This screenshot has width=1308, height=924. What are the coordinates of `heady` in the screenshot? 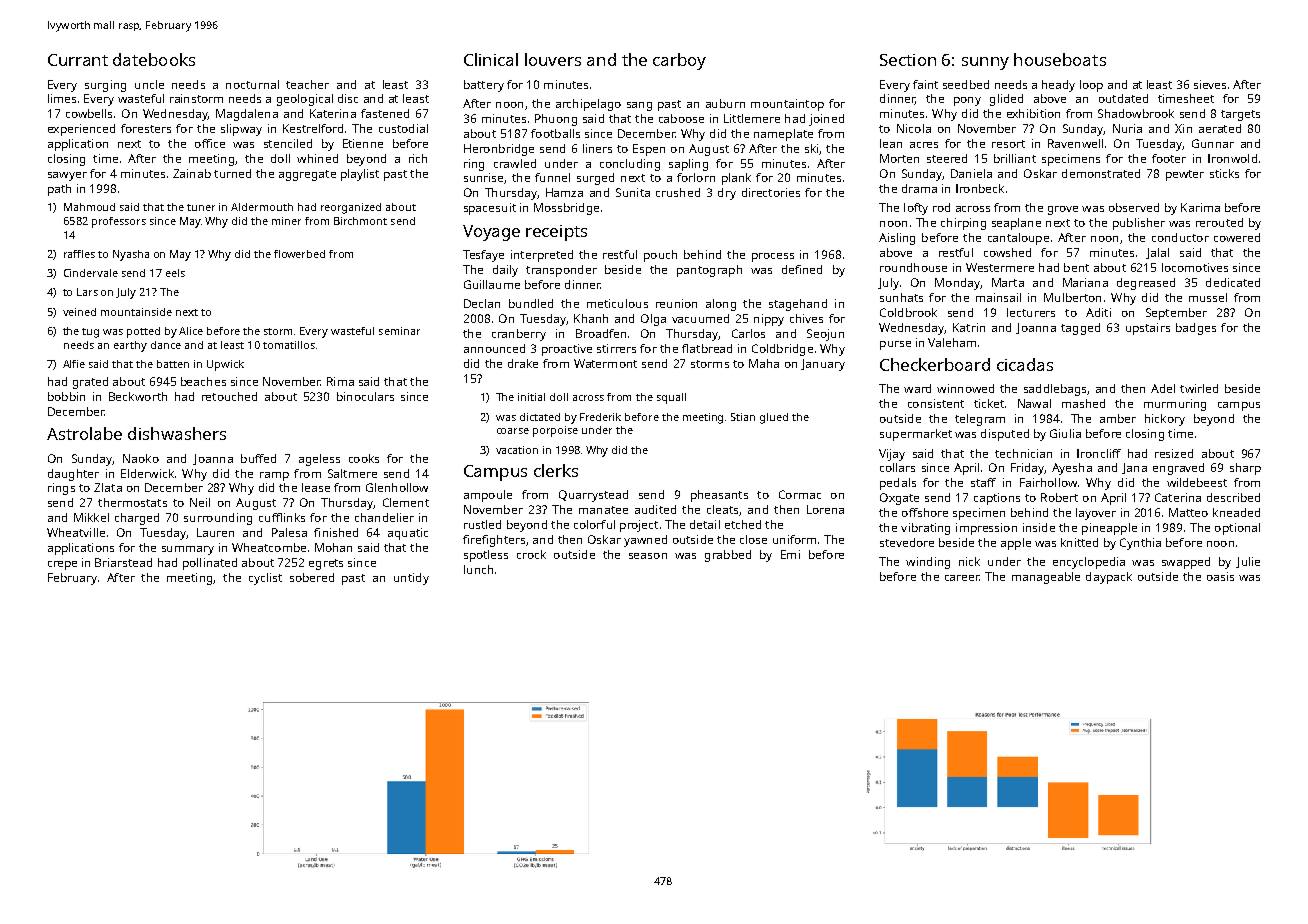 It's located at (1058, 86).
